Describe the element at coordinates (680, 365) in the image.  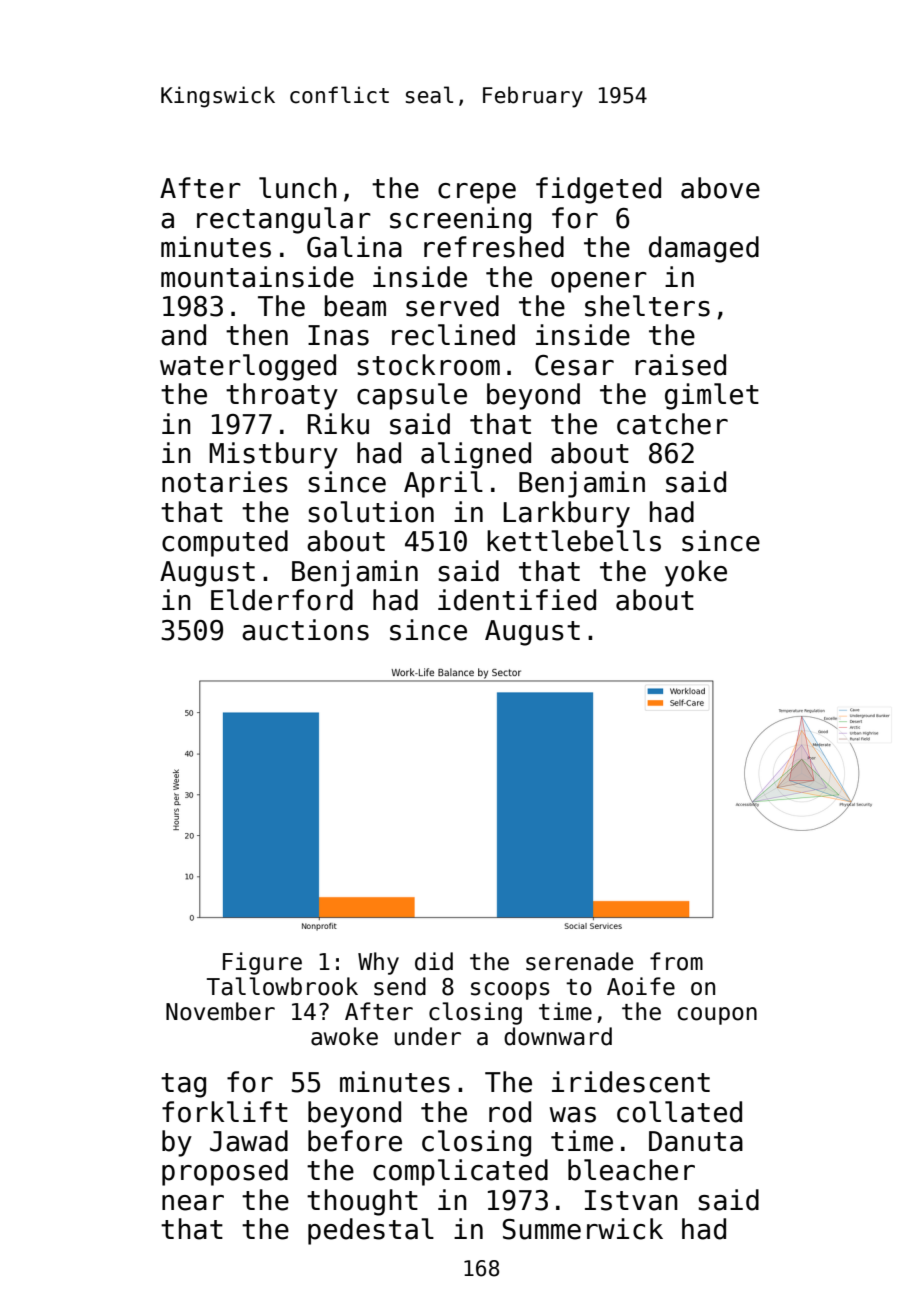
I see `raised` at that location.
